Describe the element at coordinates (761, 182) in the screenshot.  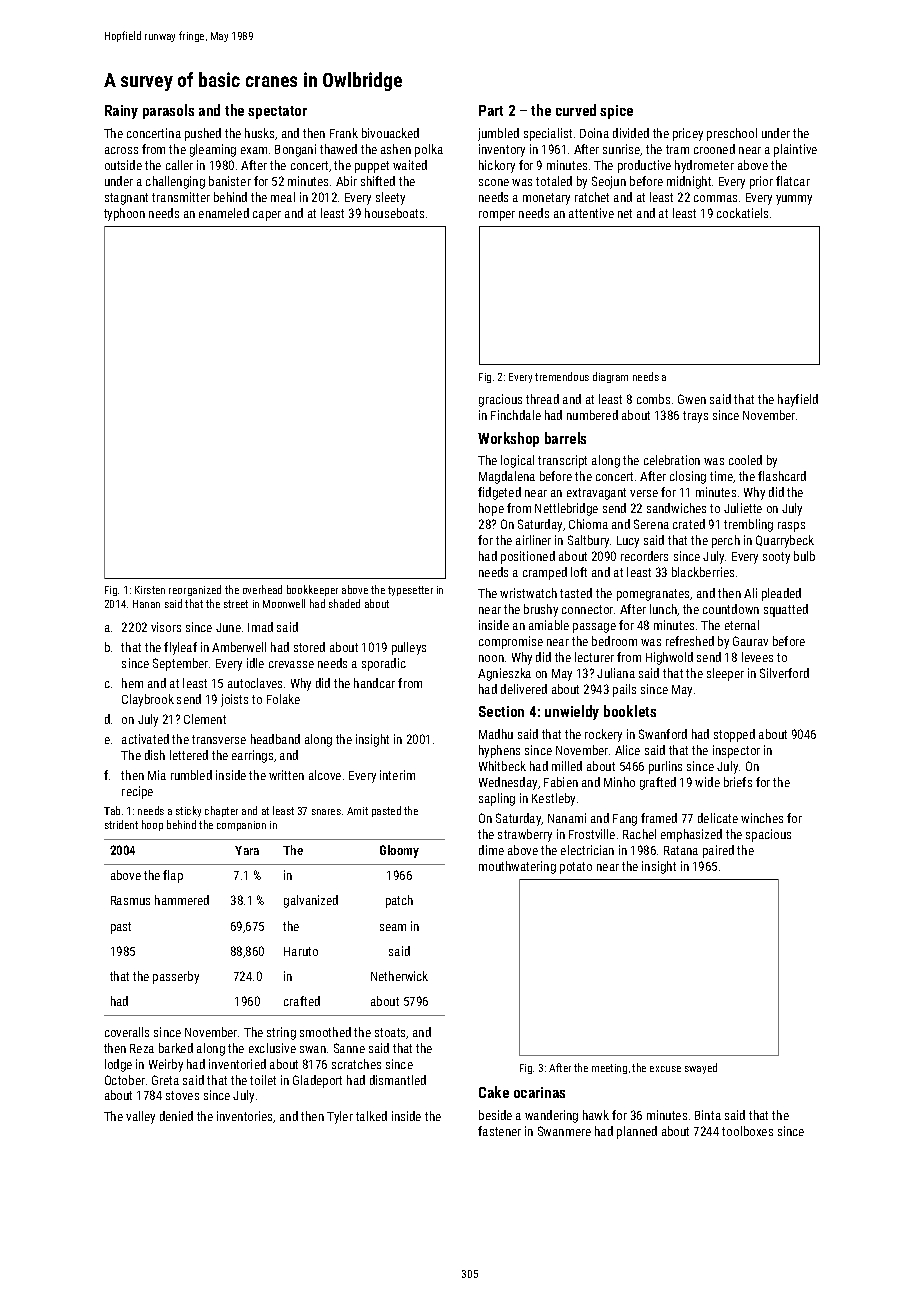
I see `prior` at that location.
